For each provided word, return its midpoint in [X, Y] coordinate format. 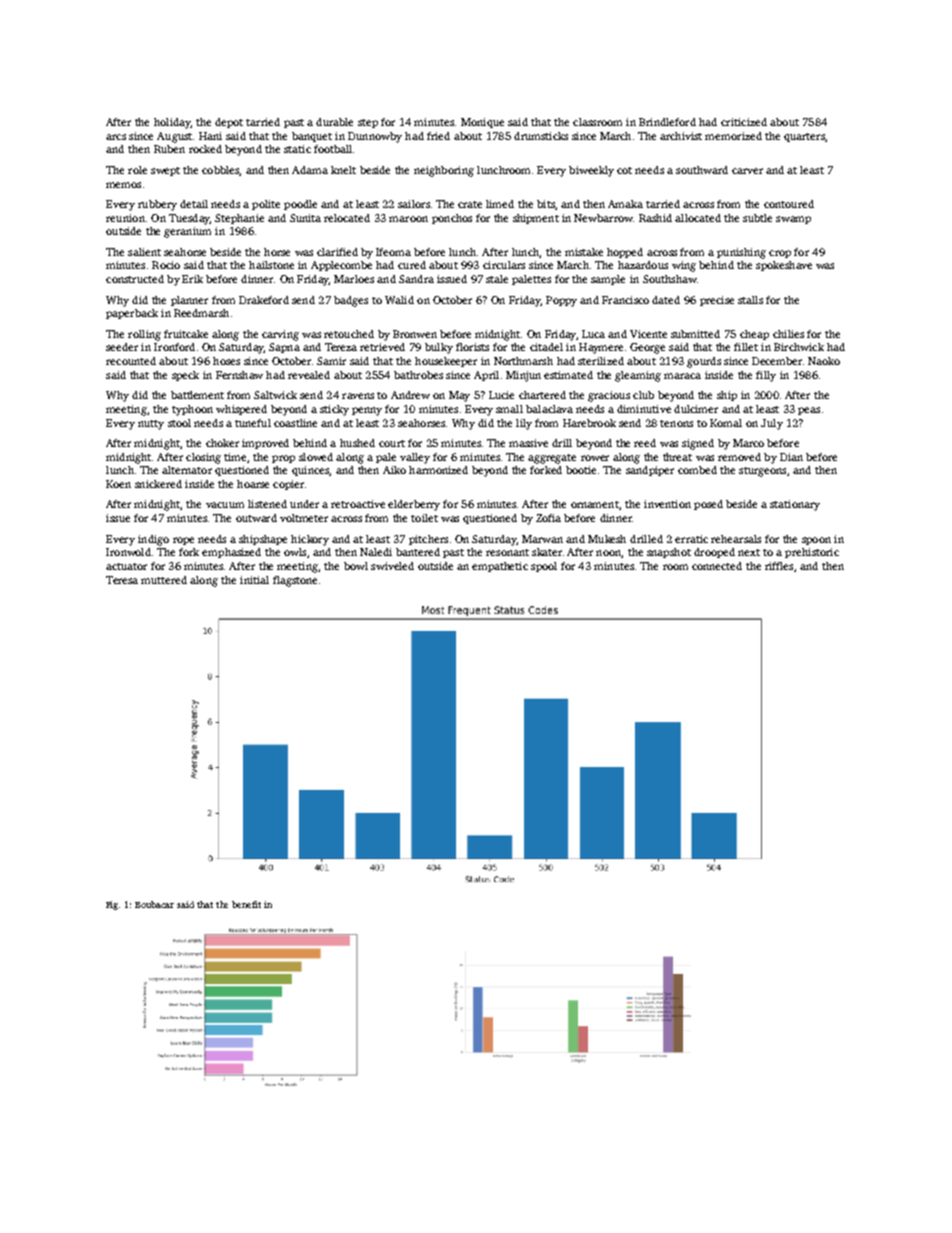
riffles [779, 566]
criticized [744, 122]
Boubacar [154, 904]
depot [229, 123]
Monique [482, 123]
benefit [246, 904]
